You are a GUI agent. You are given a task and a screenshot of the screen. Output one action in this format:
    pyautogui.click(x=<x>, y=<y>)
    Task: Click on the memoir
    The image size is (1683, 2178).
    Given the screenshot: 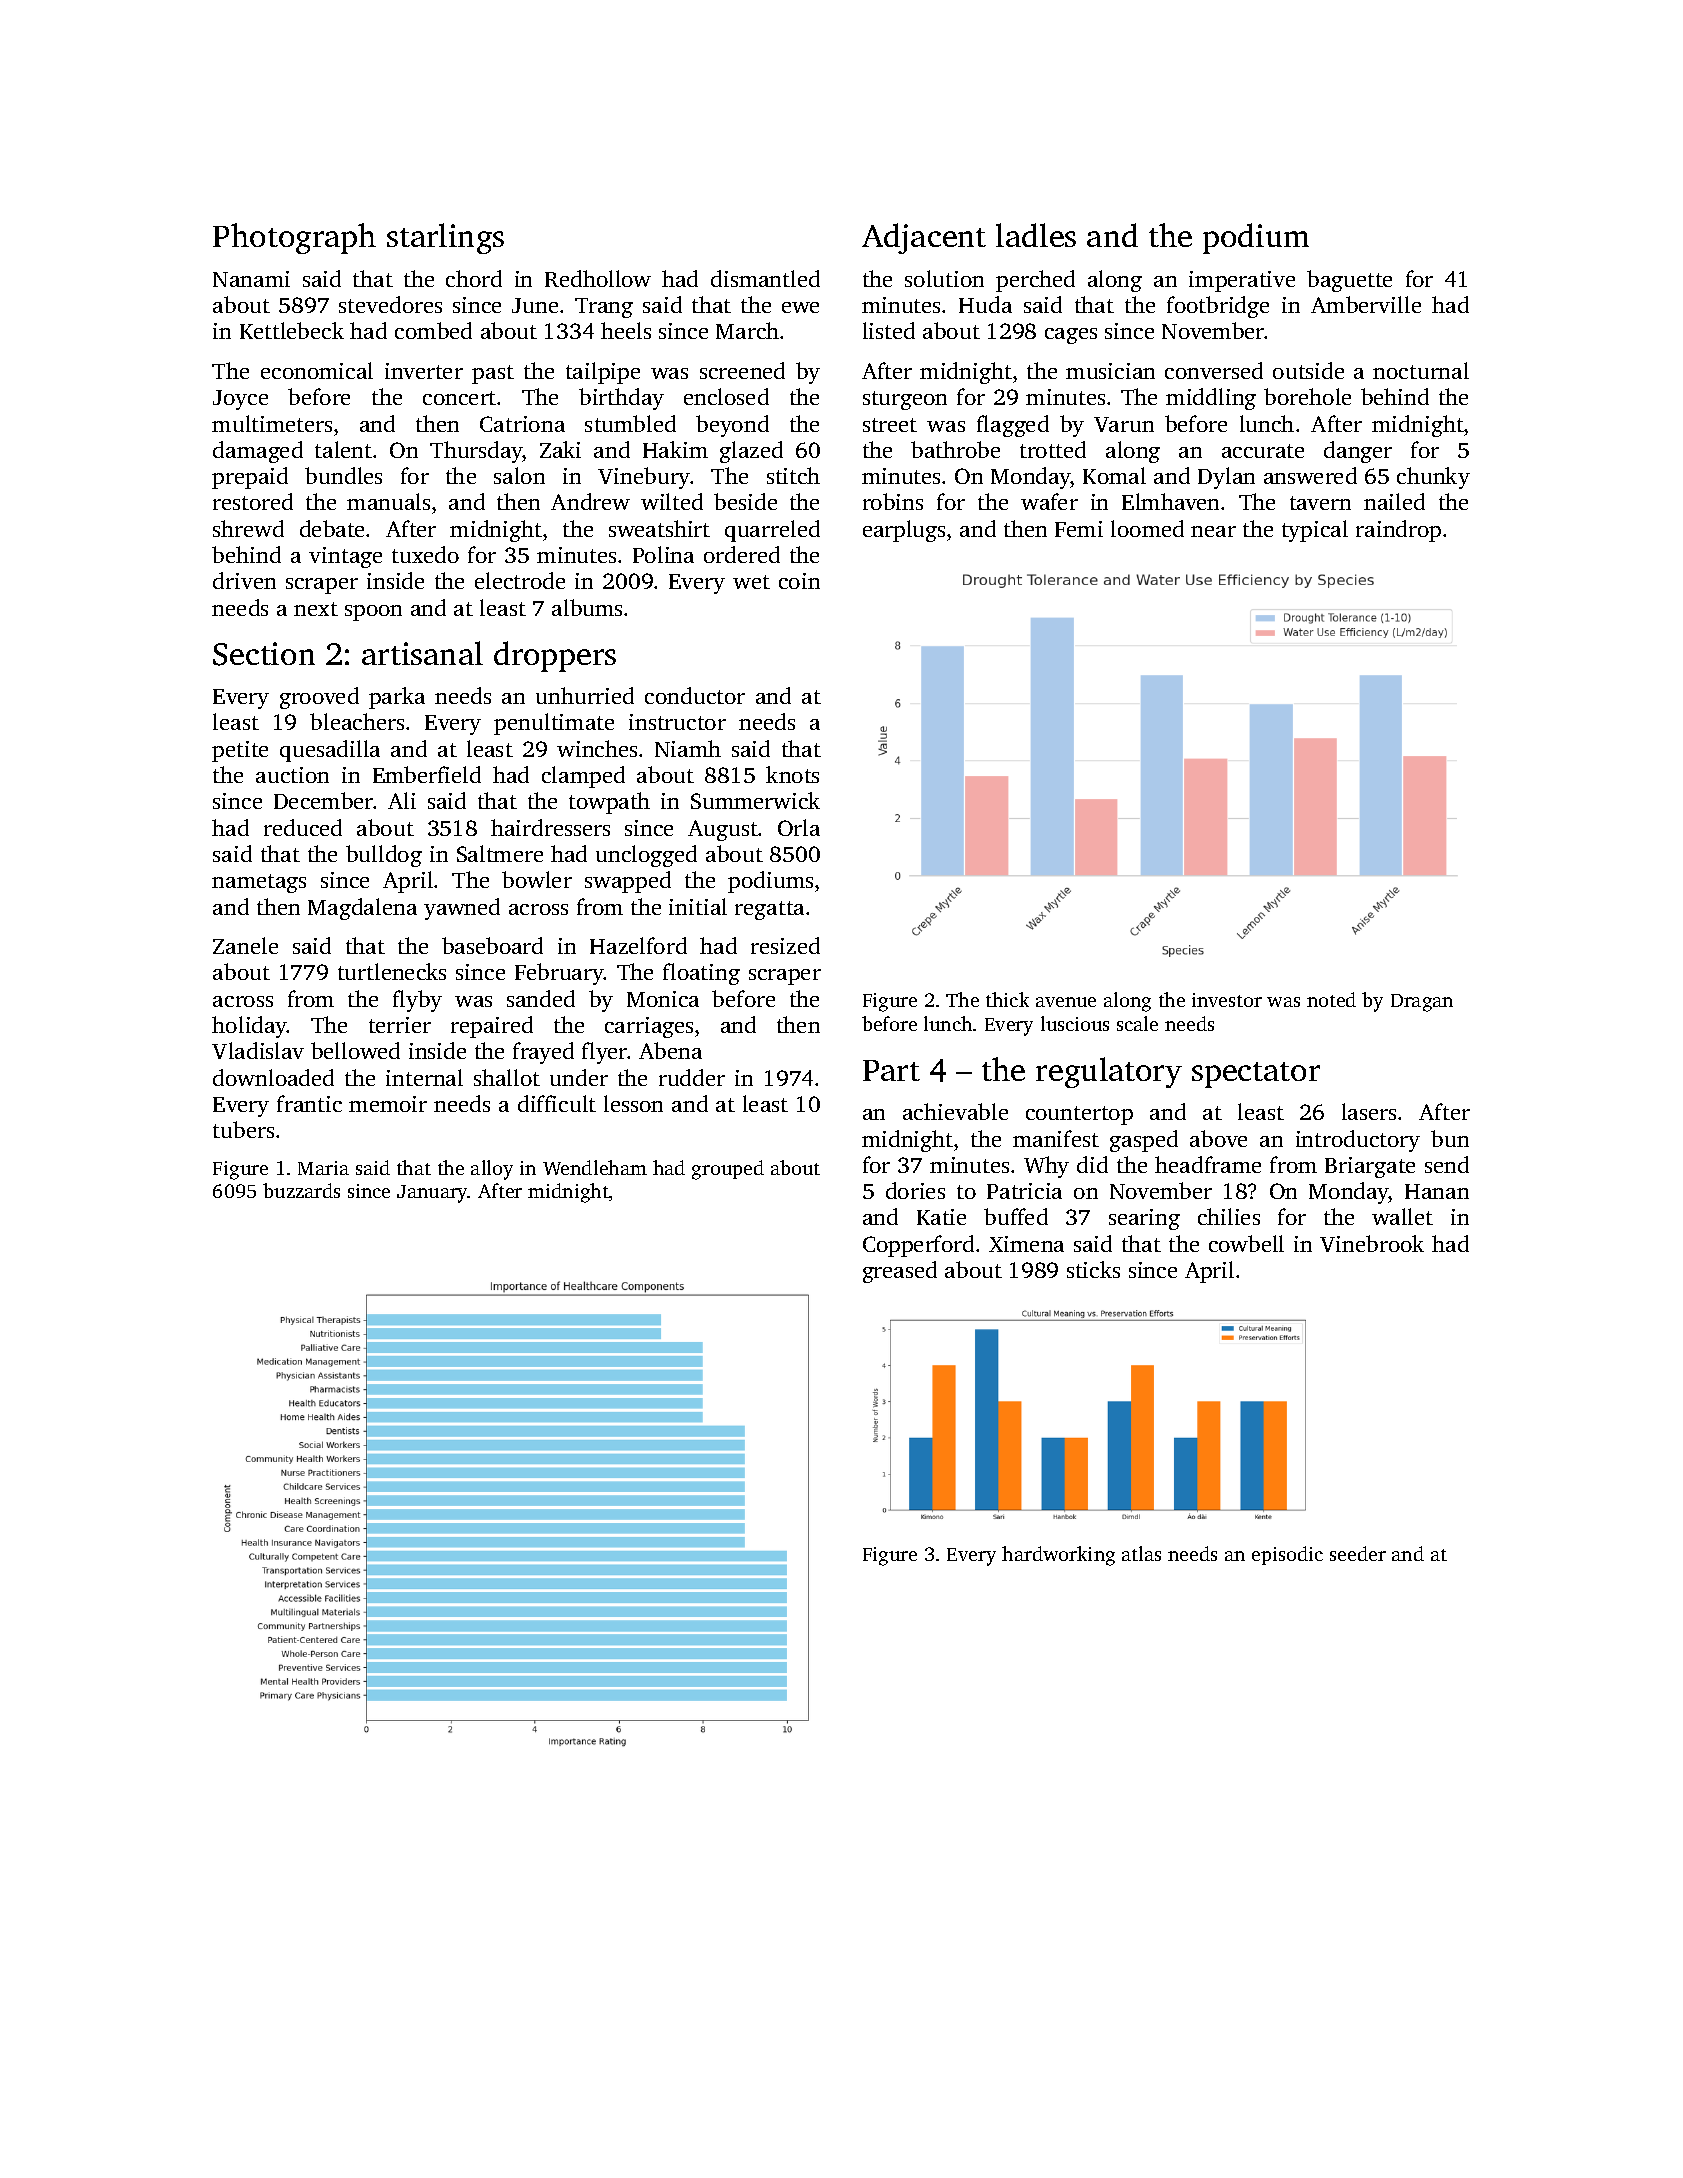 What is the action you would take?
    pyautogui.click(x=388, y=1104)
